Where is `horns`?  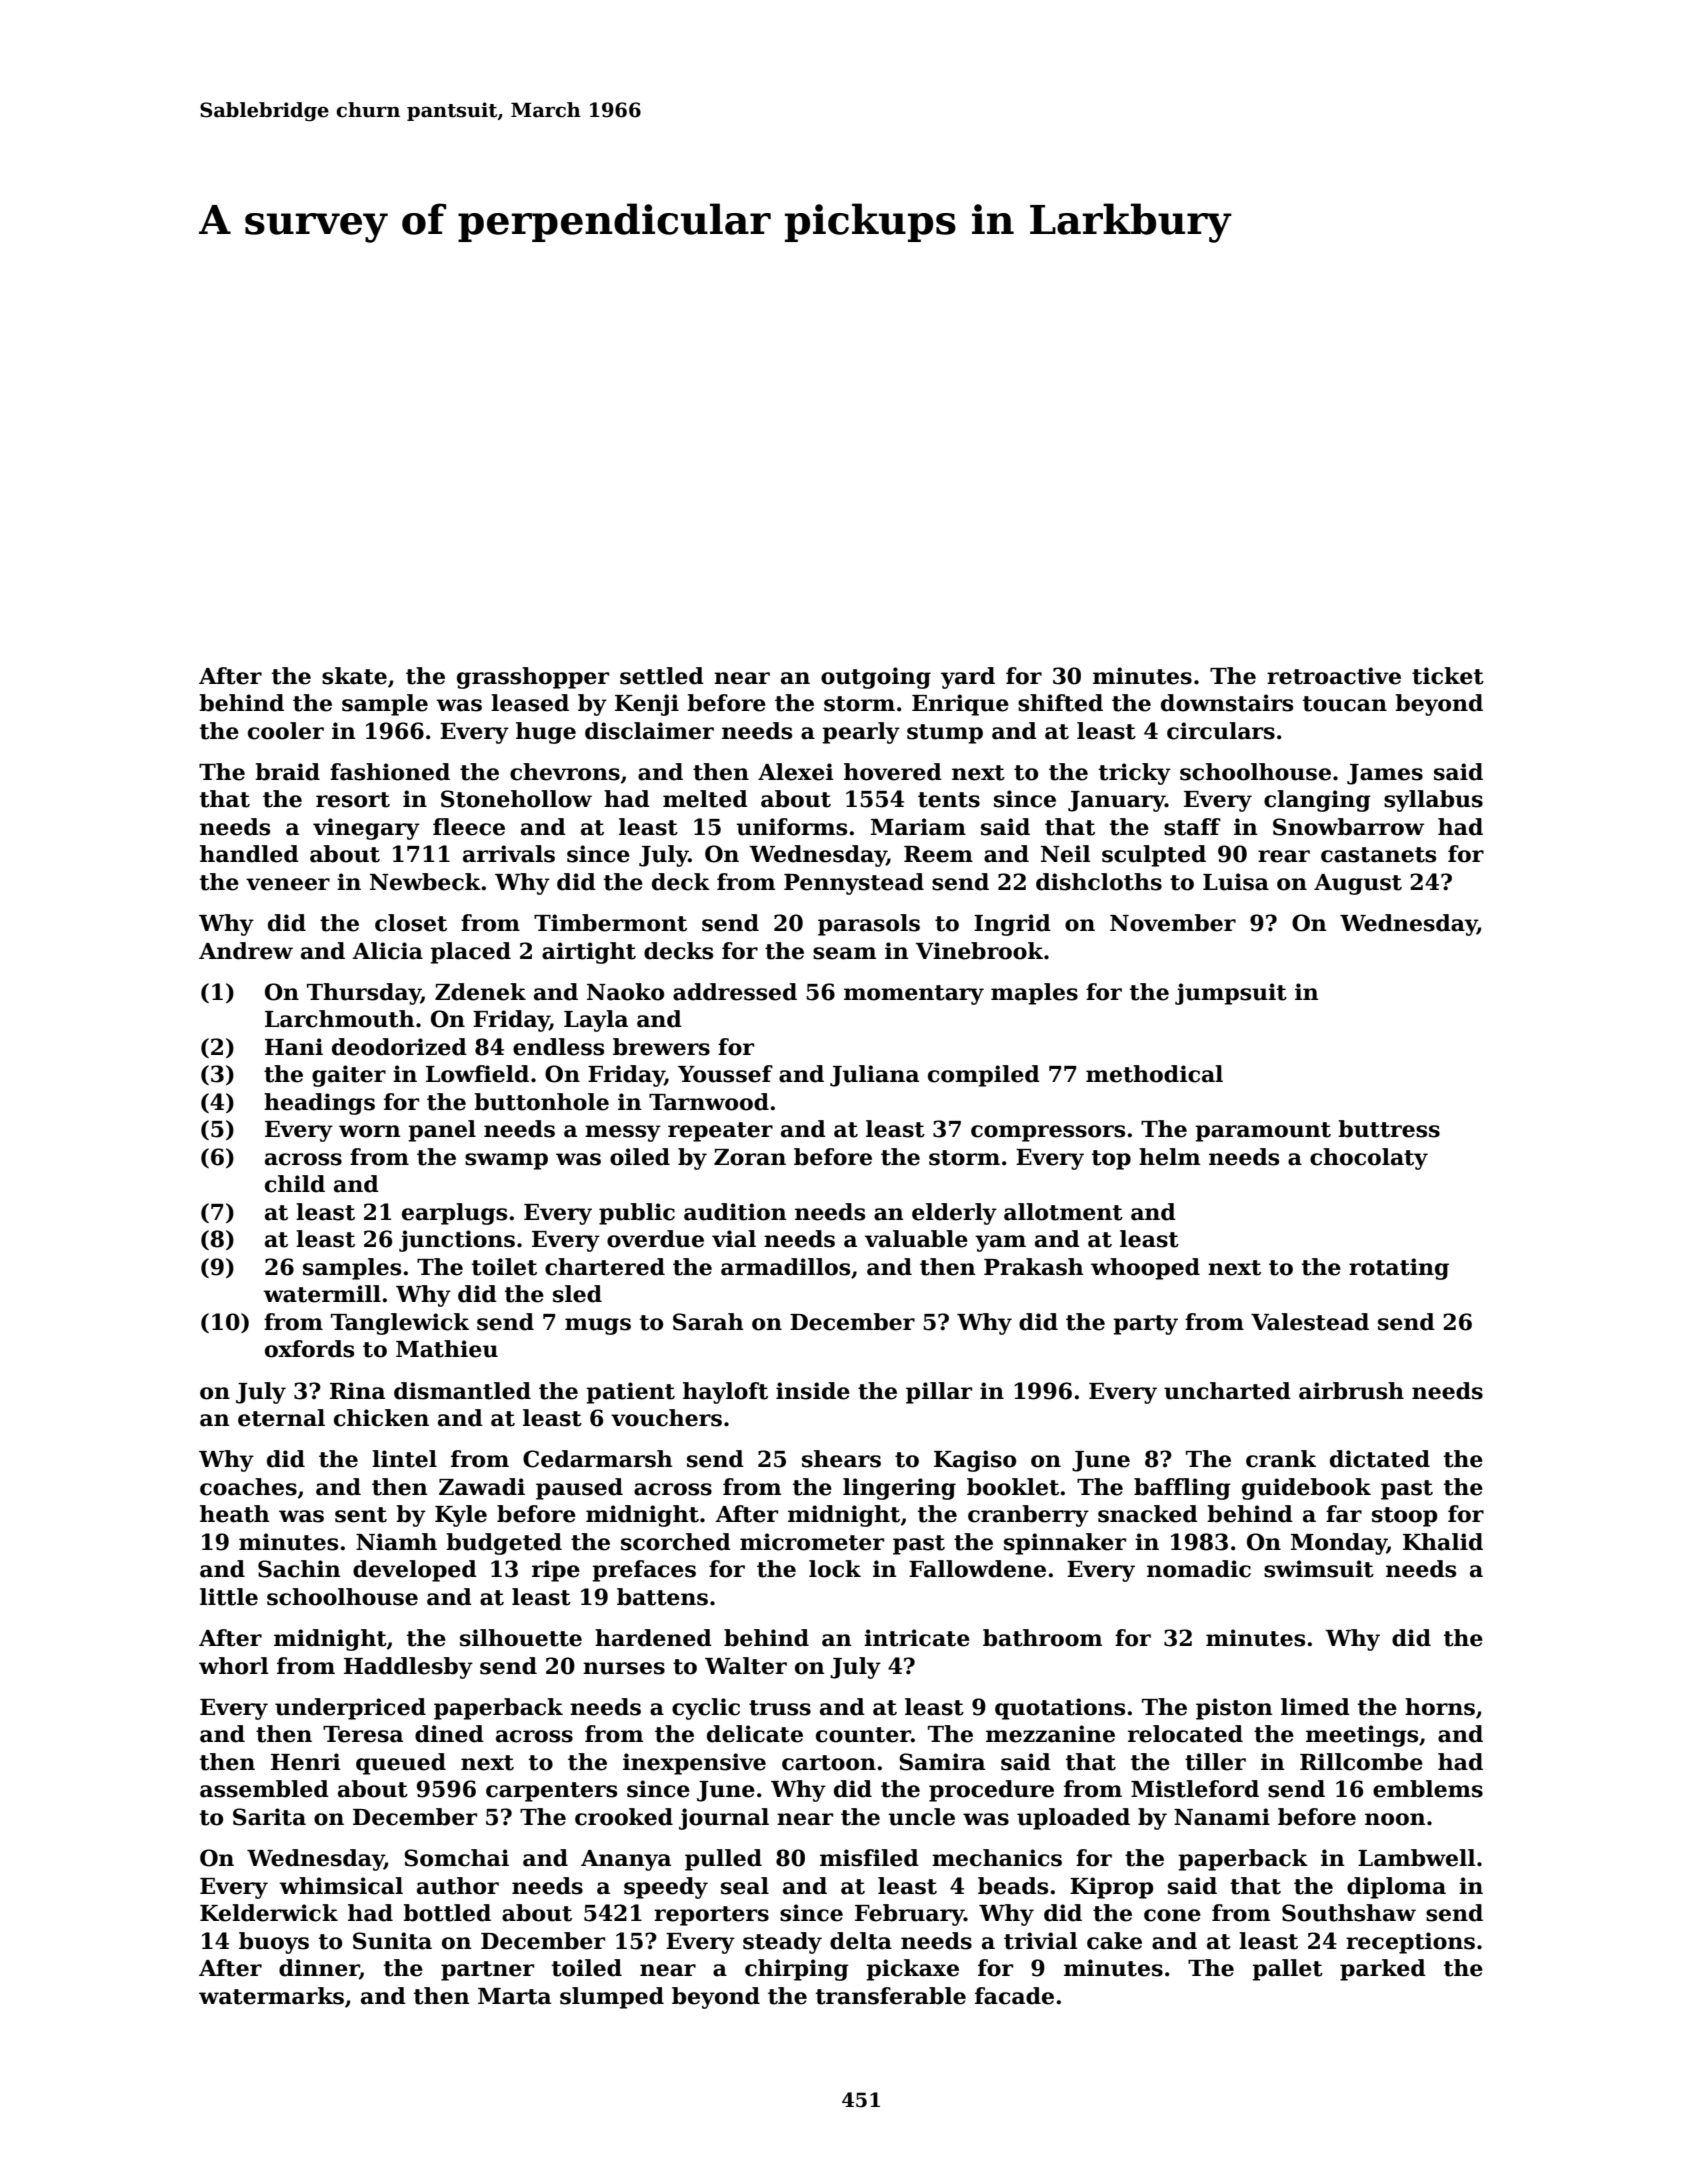 horns is located at coordinates (1440, 1707).
